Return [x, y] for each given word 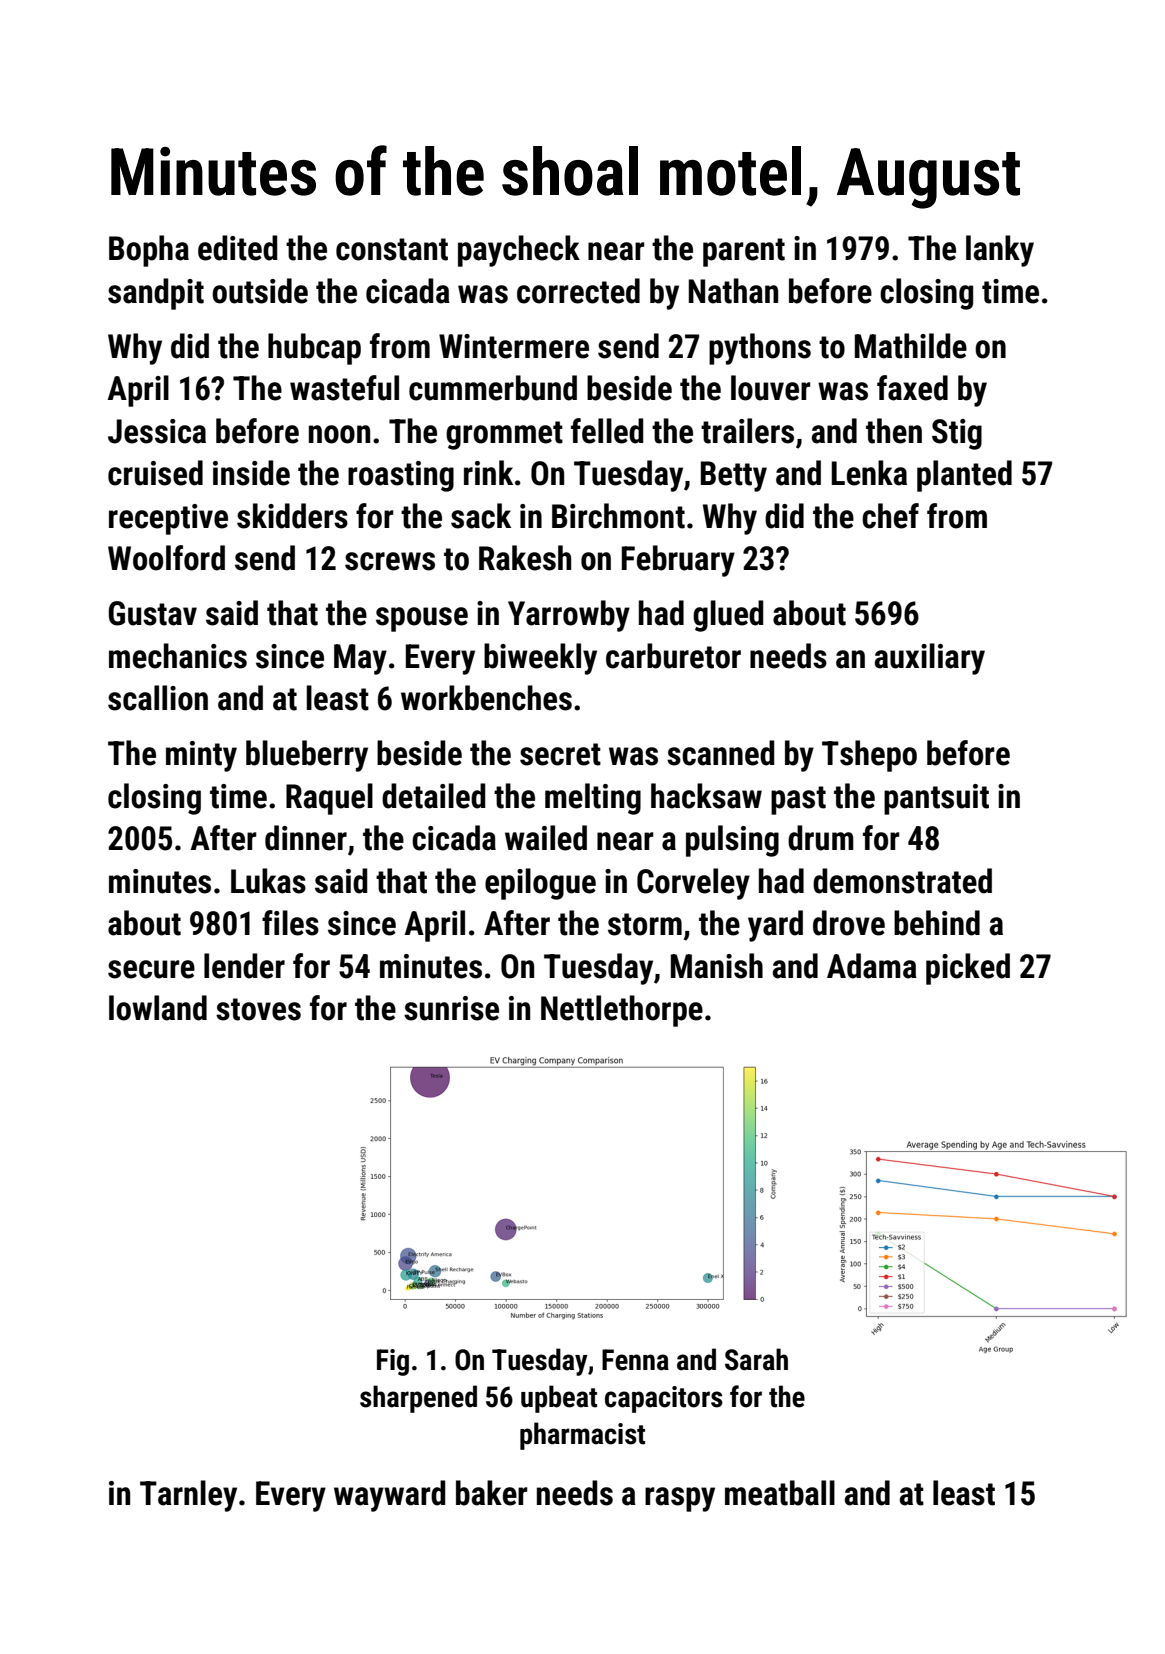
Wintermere [514, 346]
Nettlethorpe [622, 1011]
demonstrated [902, 881]
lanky [1000, 251]
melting [593, 799]
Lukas [268, 881]
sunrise [451, 1008]
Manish [717, 966]
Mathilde [911, 346]
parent [744, 252]
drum [821, 838]
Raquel [329, 799]
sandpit [156, 294]
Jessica [157, 431]
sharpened [418, 1399]
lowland [158, 1008]
